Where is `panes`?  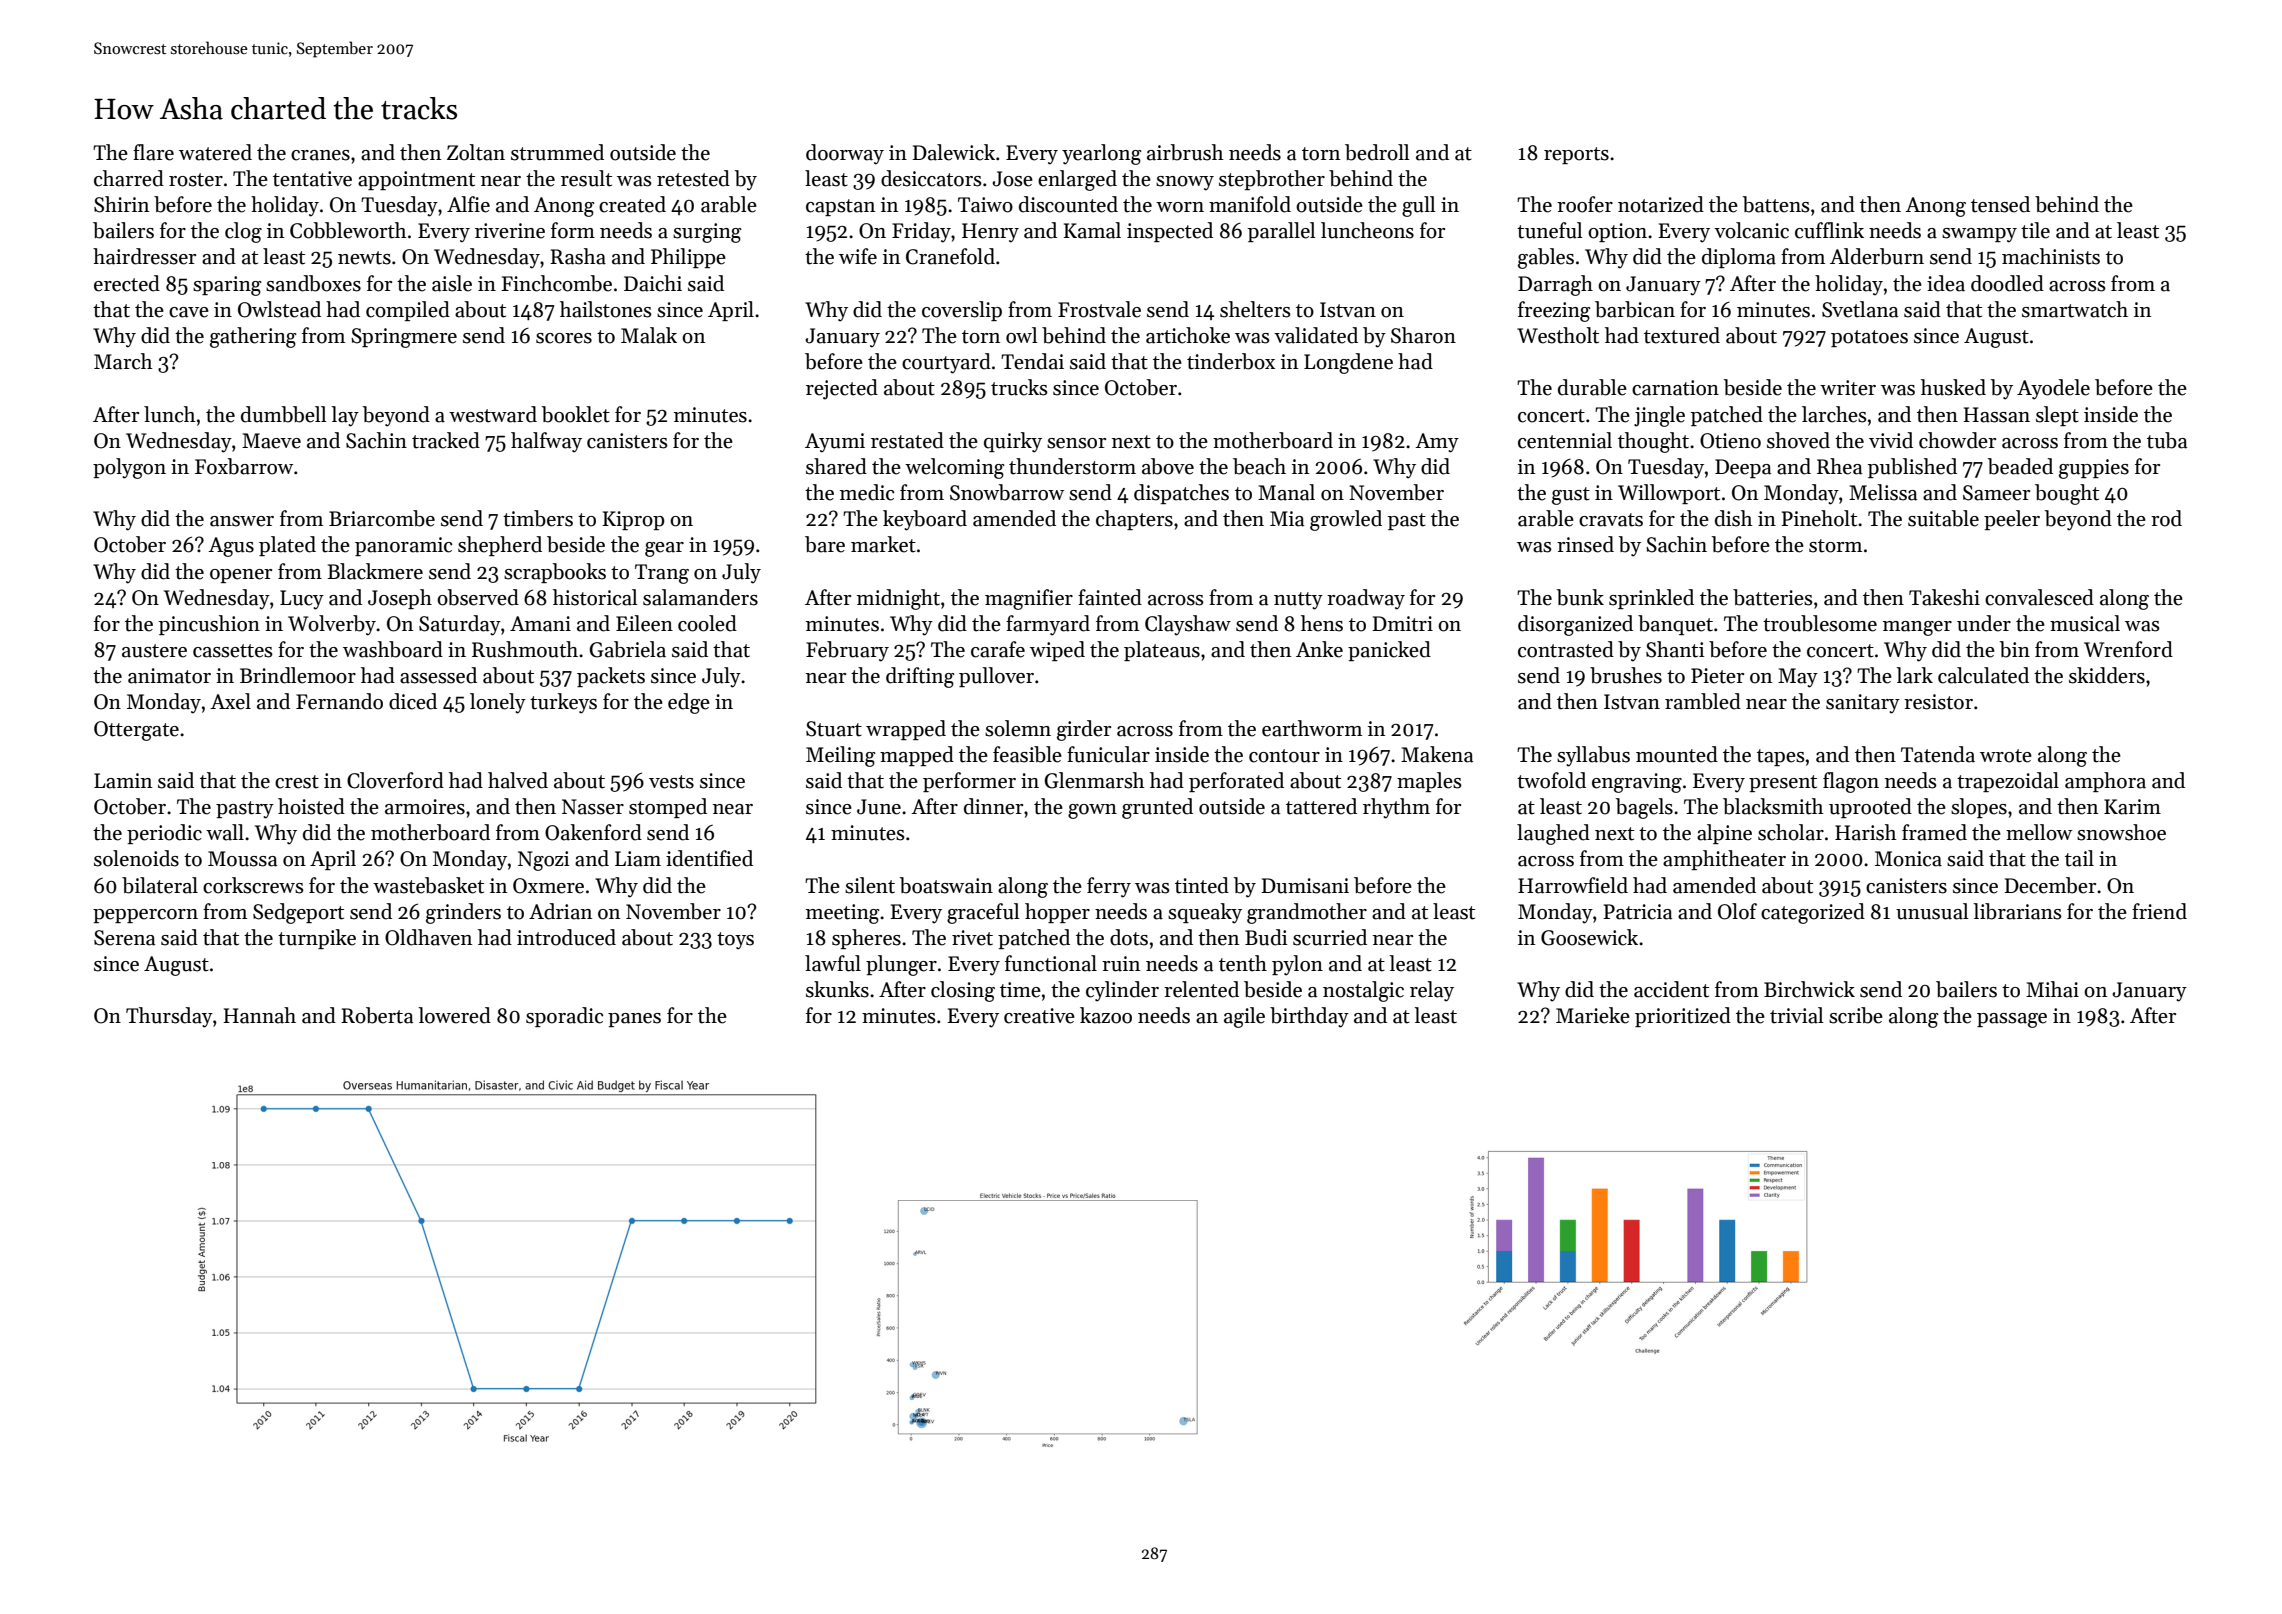 panes is located at coordinates (634, 1020).
